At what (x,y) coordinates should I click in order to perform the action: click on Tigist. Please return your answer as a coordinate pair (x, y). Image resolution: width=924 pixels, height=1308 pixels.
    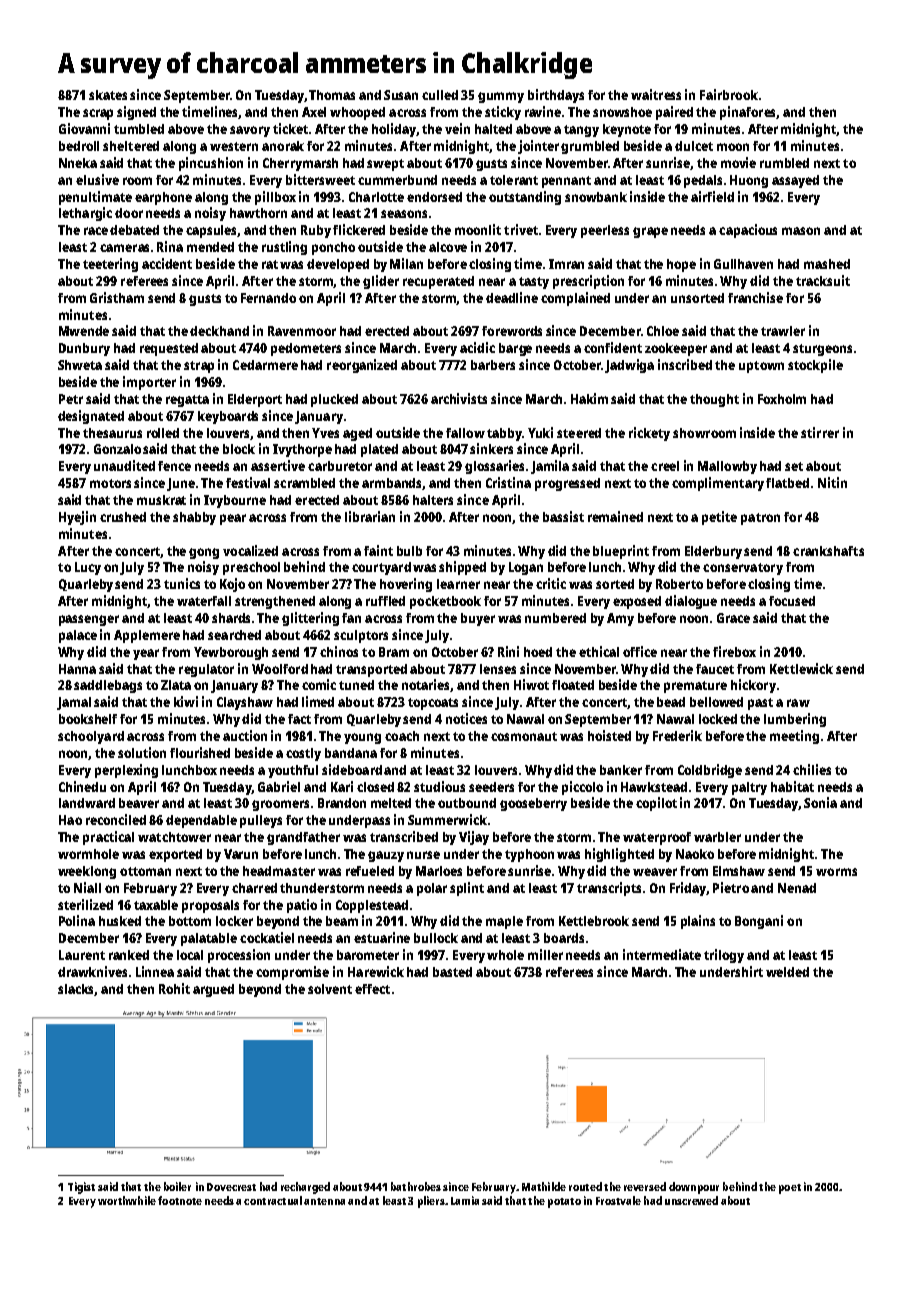
    Looking at the image, I should click on (81, 1188).
